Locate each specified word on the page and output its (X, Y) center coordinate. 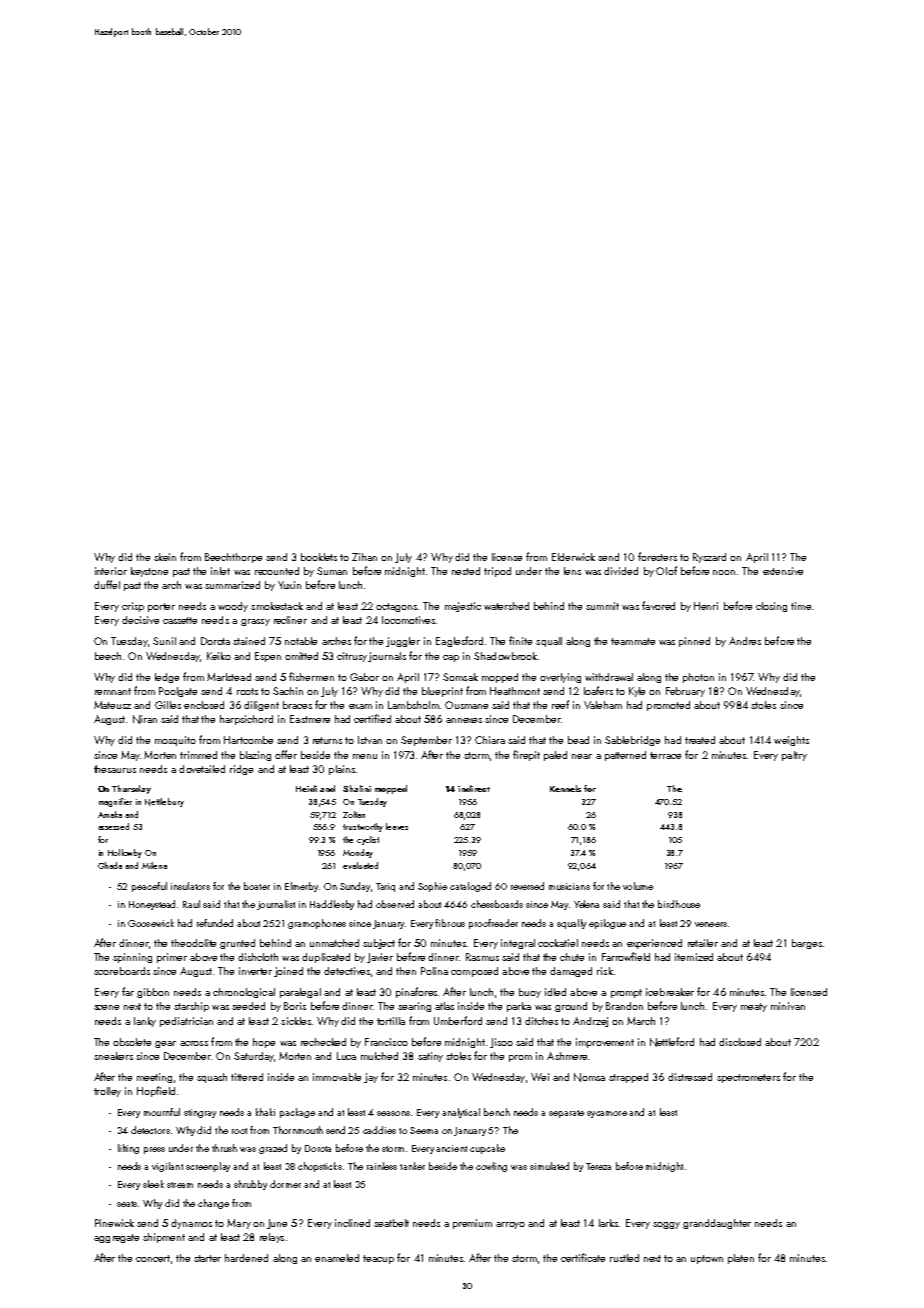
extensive (783, 571)
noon (724, 572)
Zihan (364, 557)
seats (127, 1204)
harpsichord (246, 720)
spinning (132, 958)
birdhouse (679, 904)
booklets (319, 557)
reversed (527, 886)
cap (451, 658)
